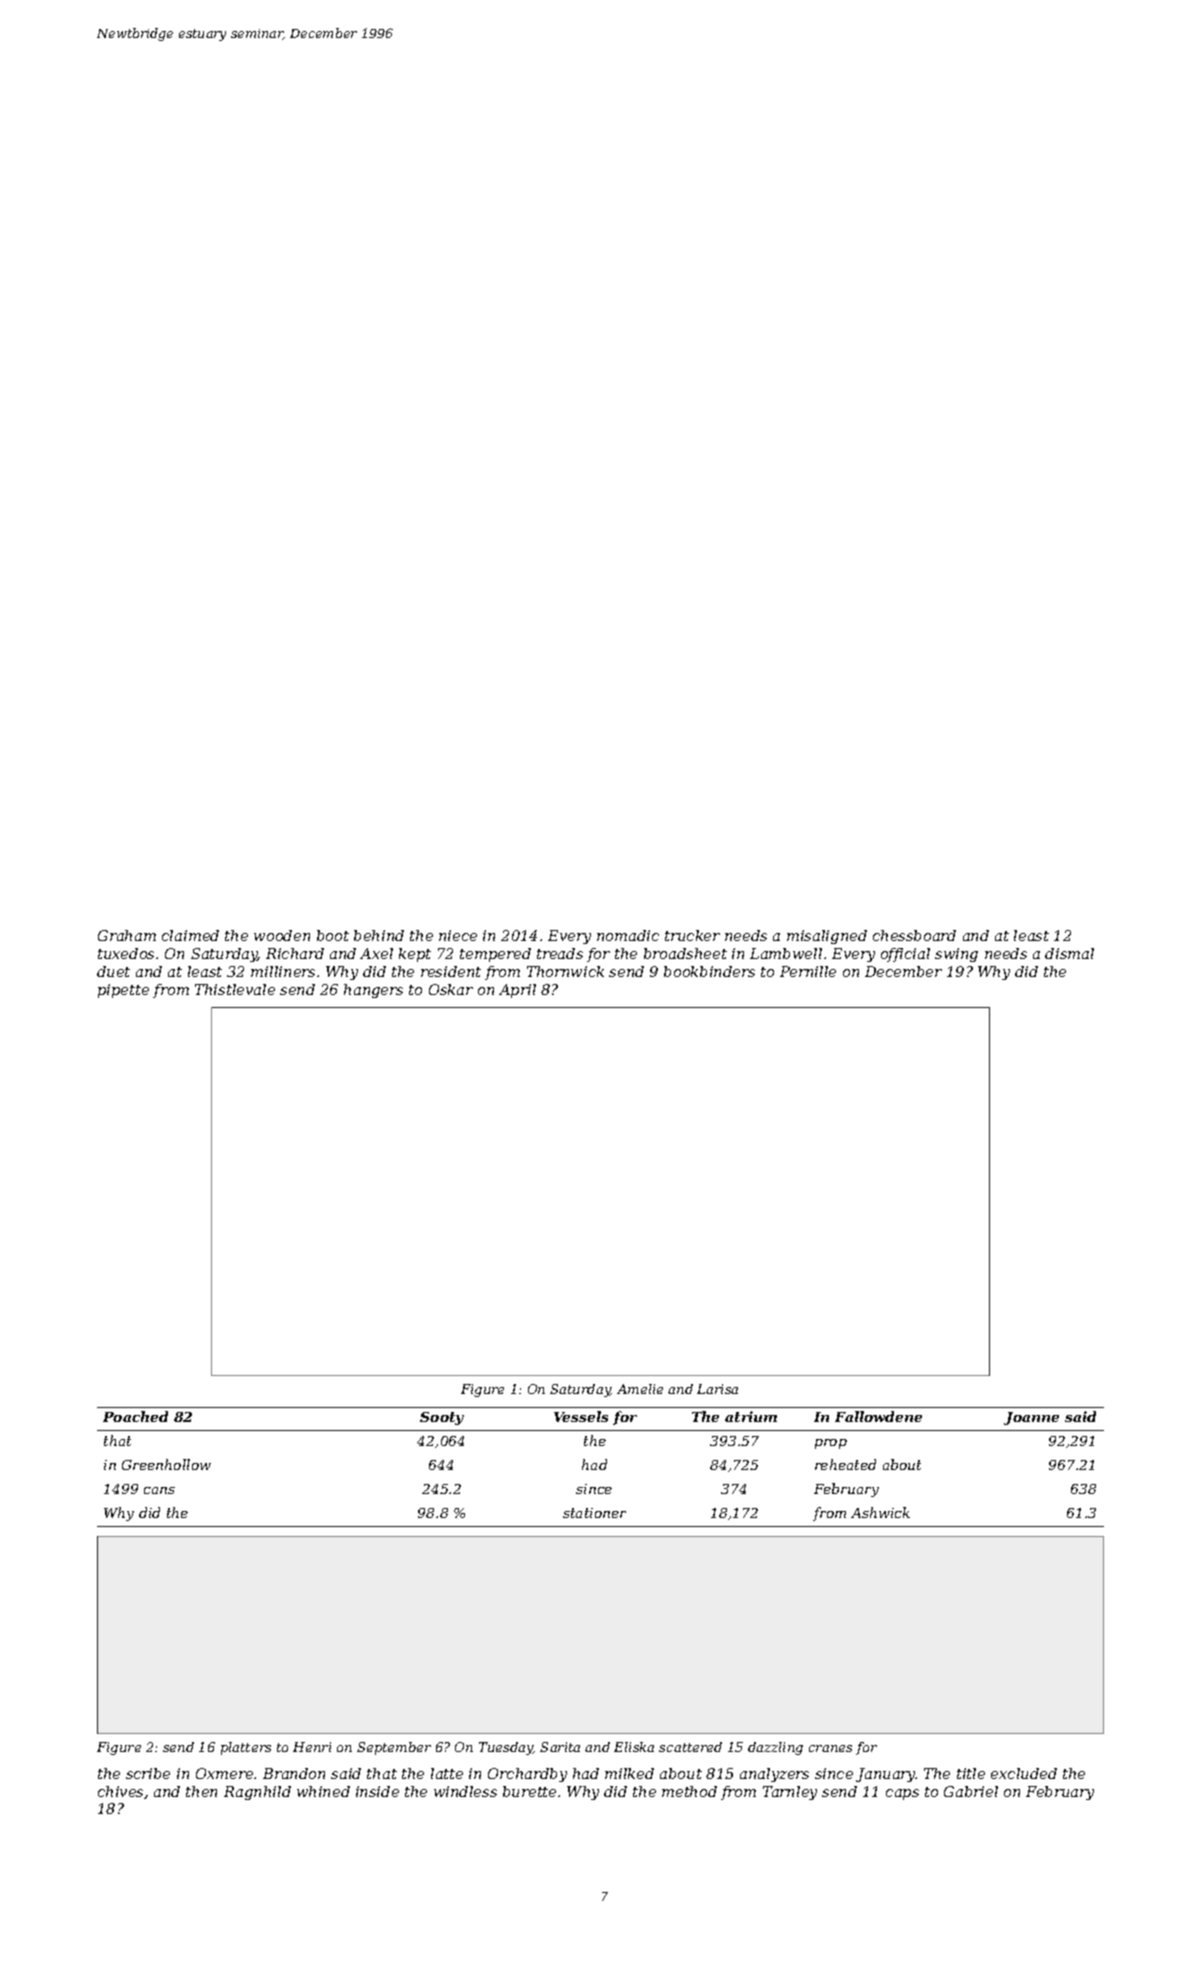 This document has height=1978, width=1201. I want to click on trucker, so click(692, 935).
